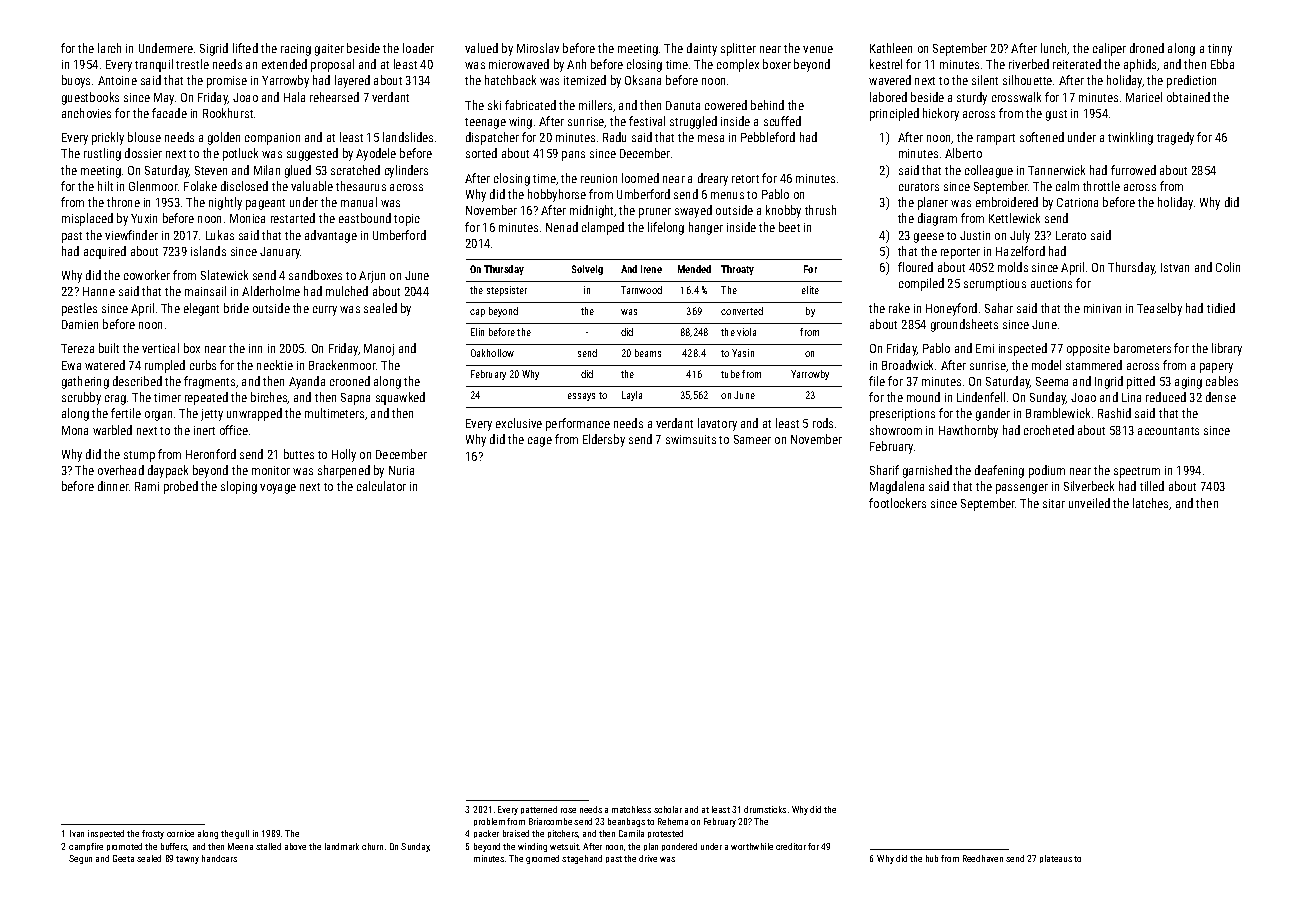 This image has width=1308, height=924. I want to click on viewfinder, so click(131, 235).
